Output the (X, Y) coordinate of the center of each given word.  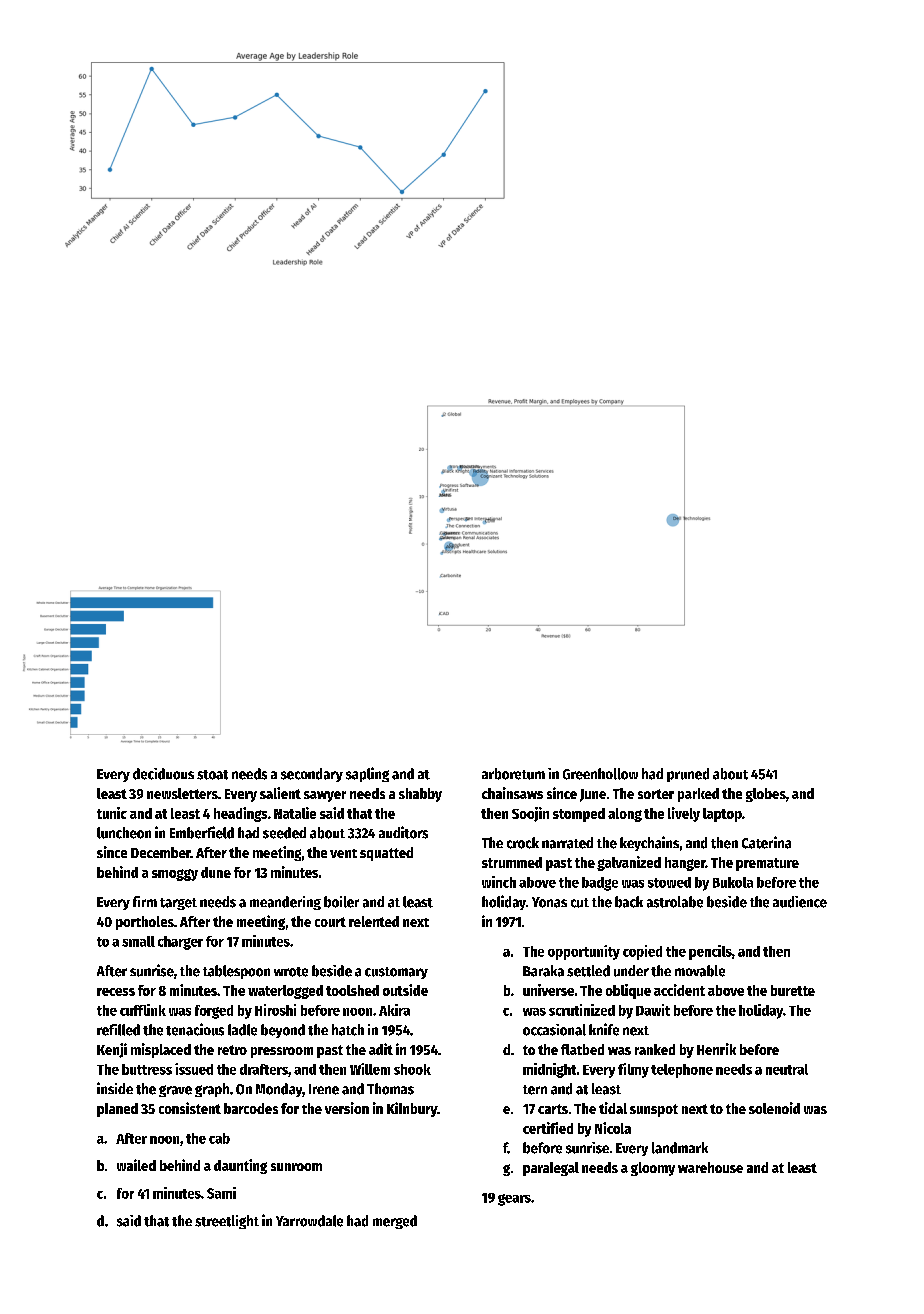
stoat (212, 775)
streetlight (227, 1222)
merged (395, 1222)
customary (396, 973)
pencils (710, 952)
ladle (242, 1030)
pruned (688, 775)
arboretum (513, 774)
